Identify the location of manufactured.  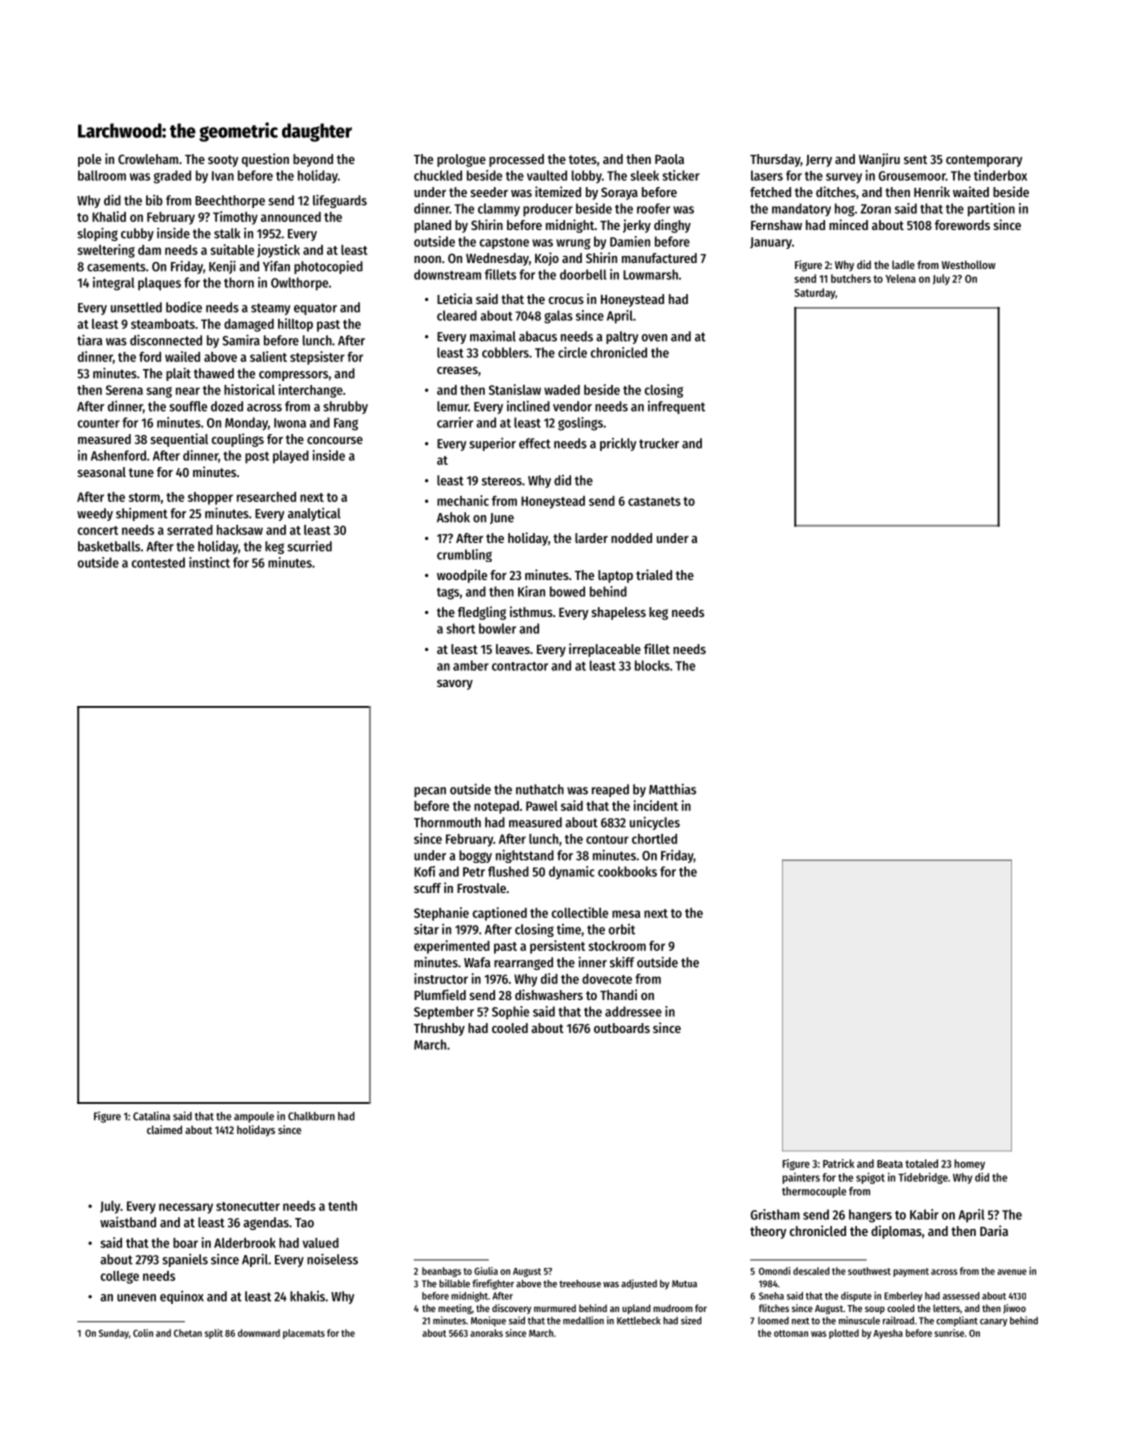
(659, 258).
